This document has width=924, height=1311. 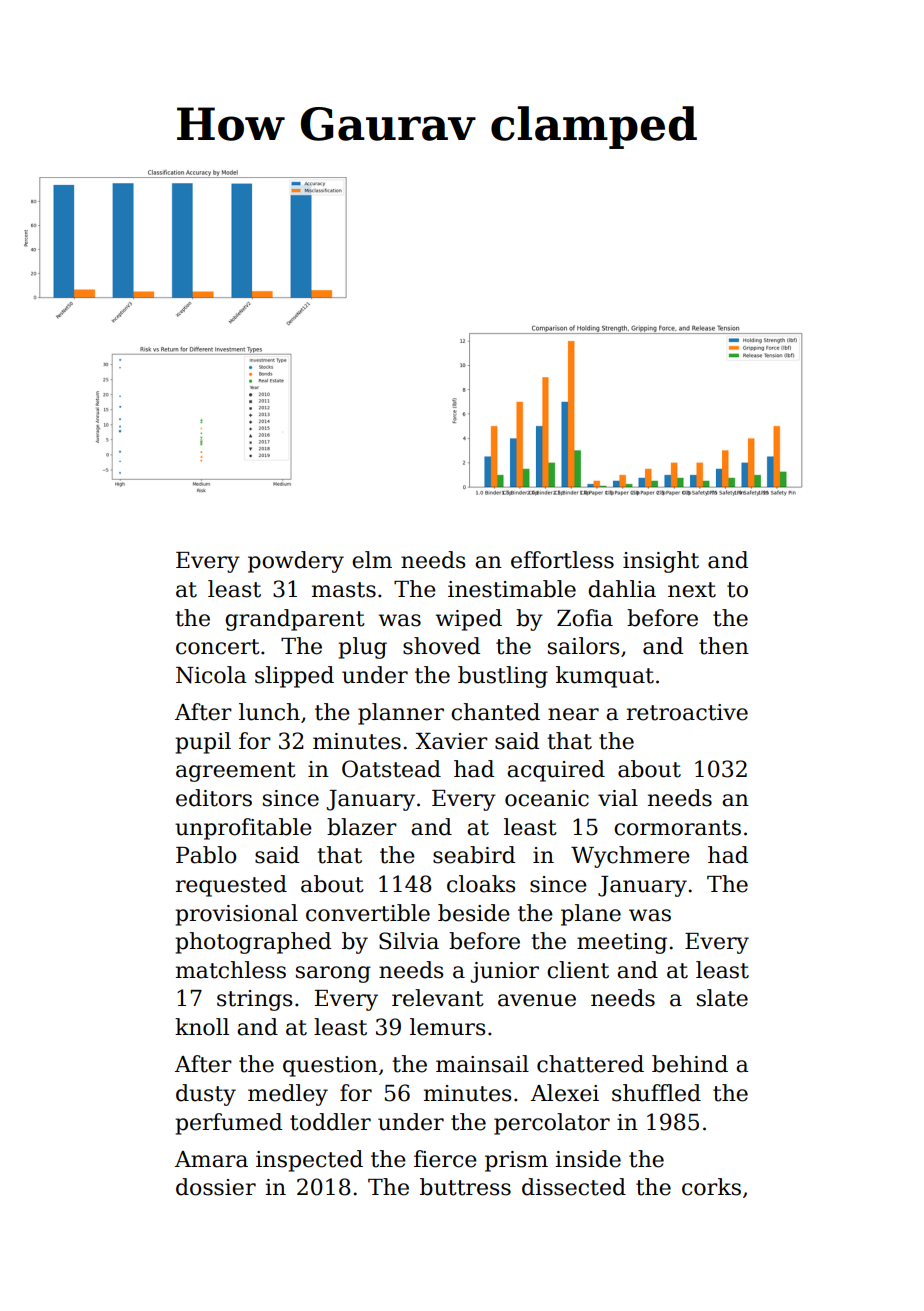 What do you see at coordinates (677, 828) in the document?
I see `cormorants` at bounding box center [677, 828].
